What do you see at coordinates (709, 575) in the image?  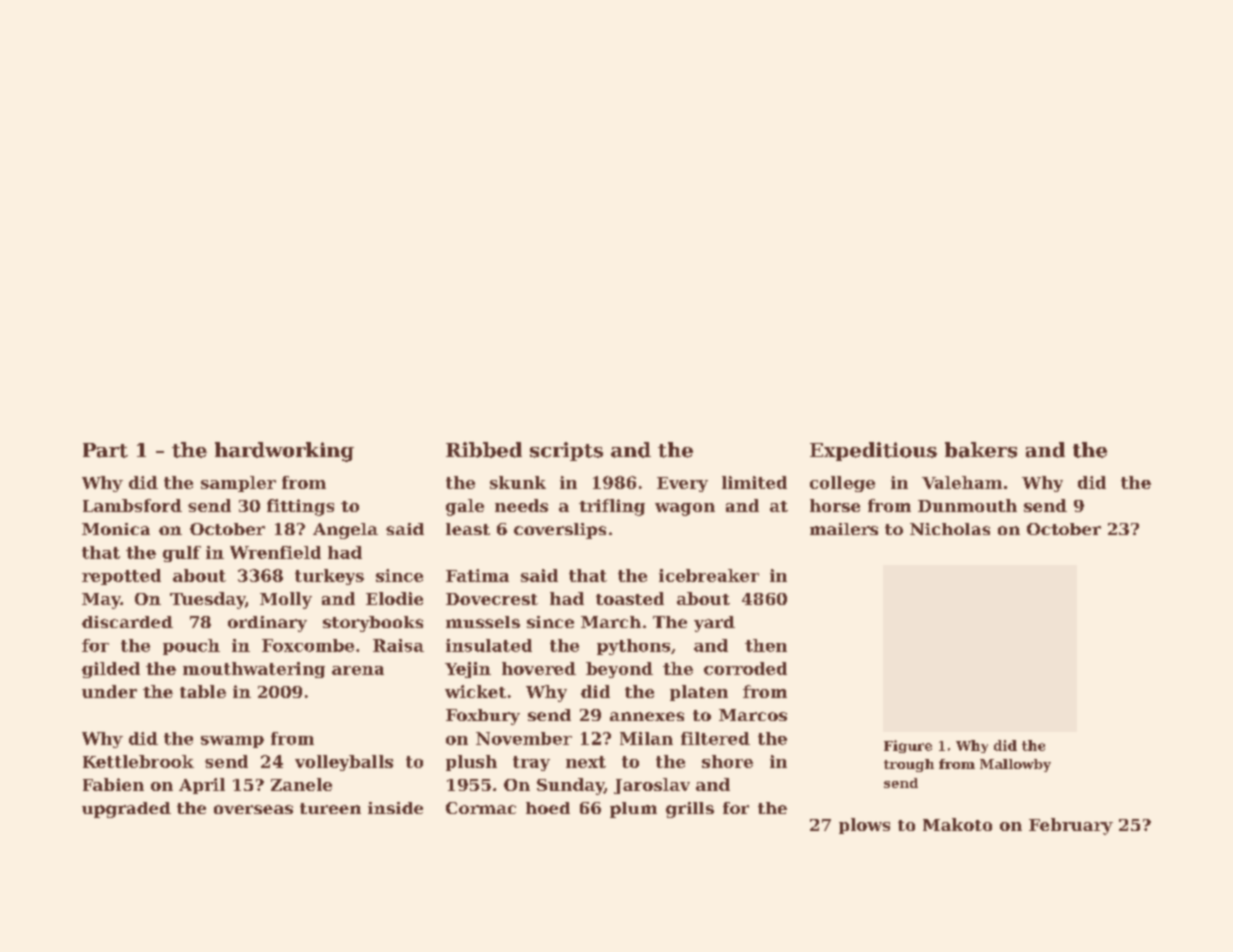 I see `icebreaker` at bounding box center [709, 575].
